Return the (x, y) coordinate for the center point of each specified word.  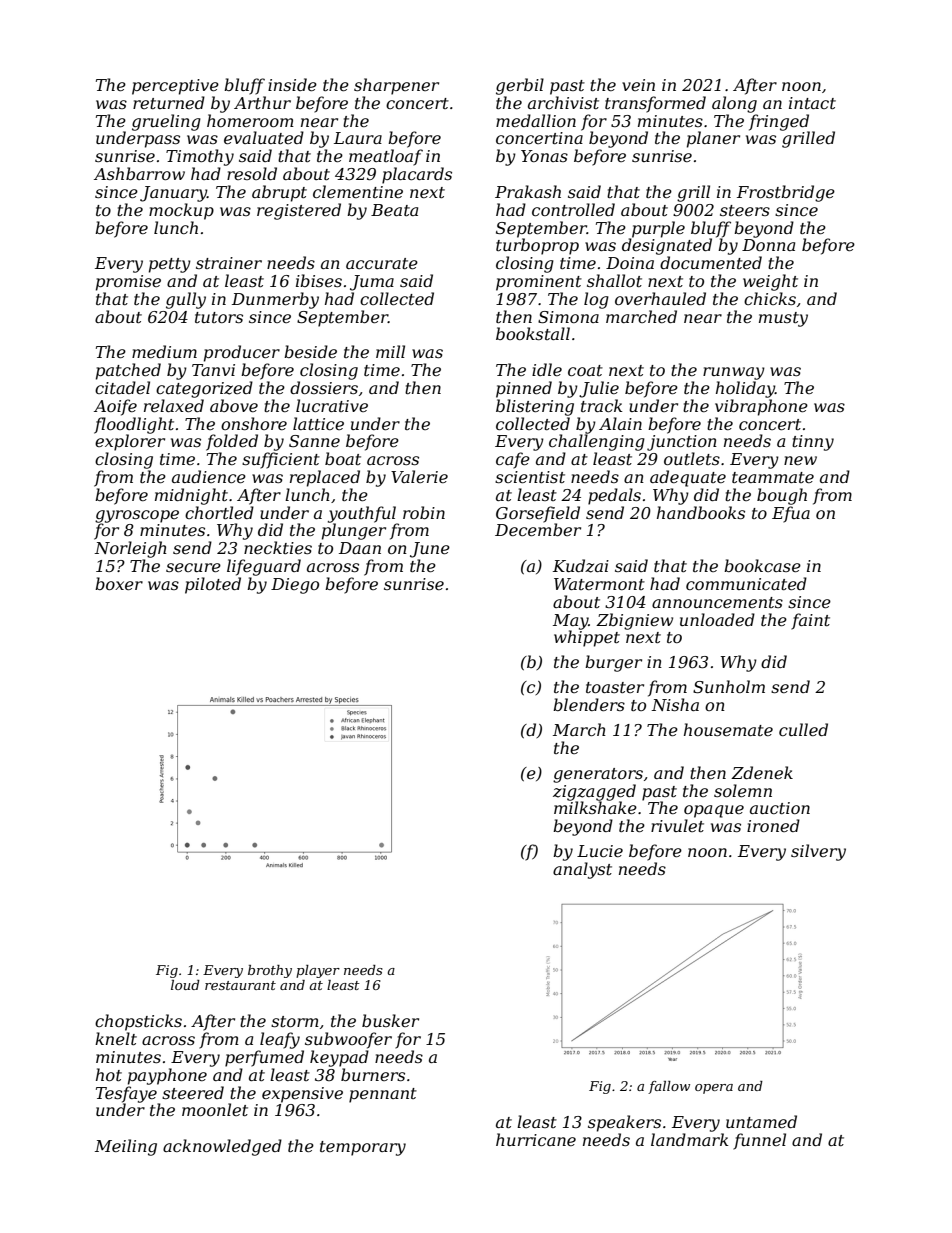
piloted (213, 585)
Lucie (600, 851)
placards (417, 175)
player (318, 971)
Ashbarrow (139, 173)
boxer (119, 583)
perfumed (264, 1058)
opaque (714, 811)
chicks (770, 298)
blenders (589, 704)
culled (803, 729)
